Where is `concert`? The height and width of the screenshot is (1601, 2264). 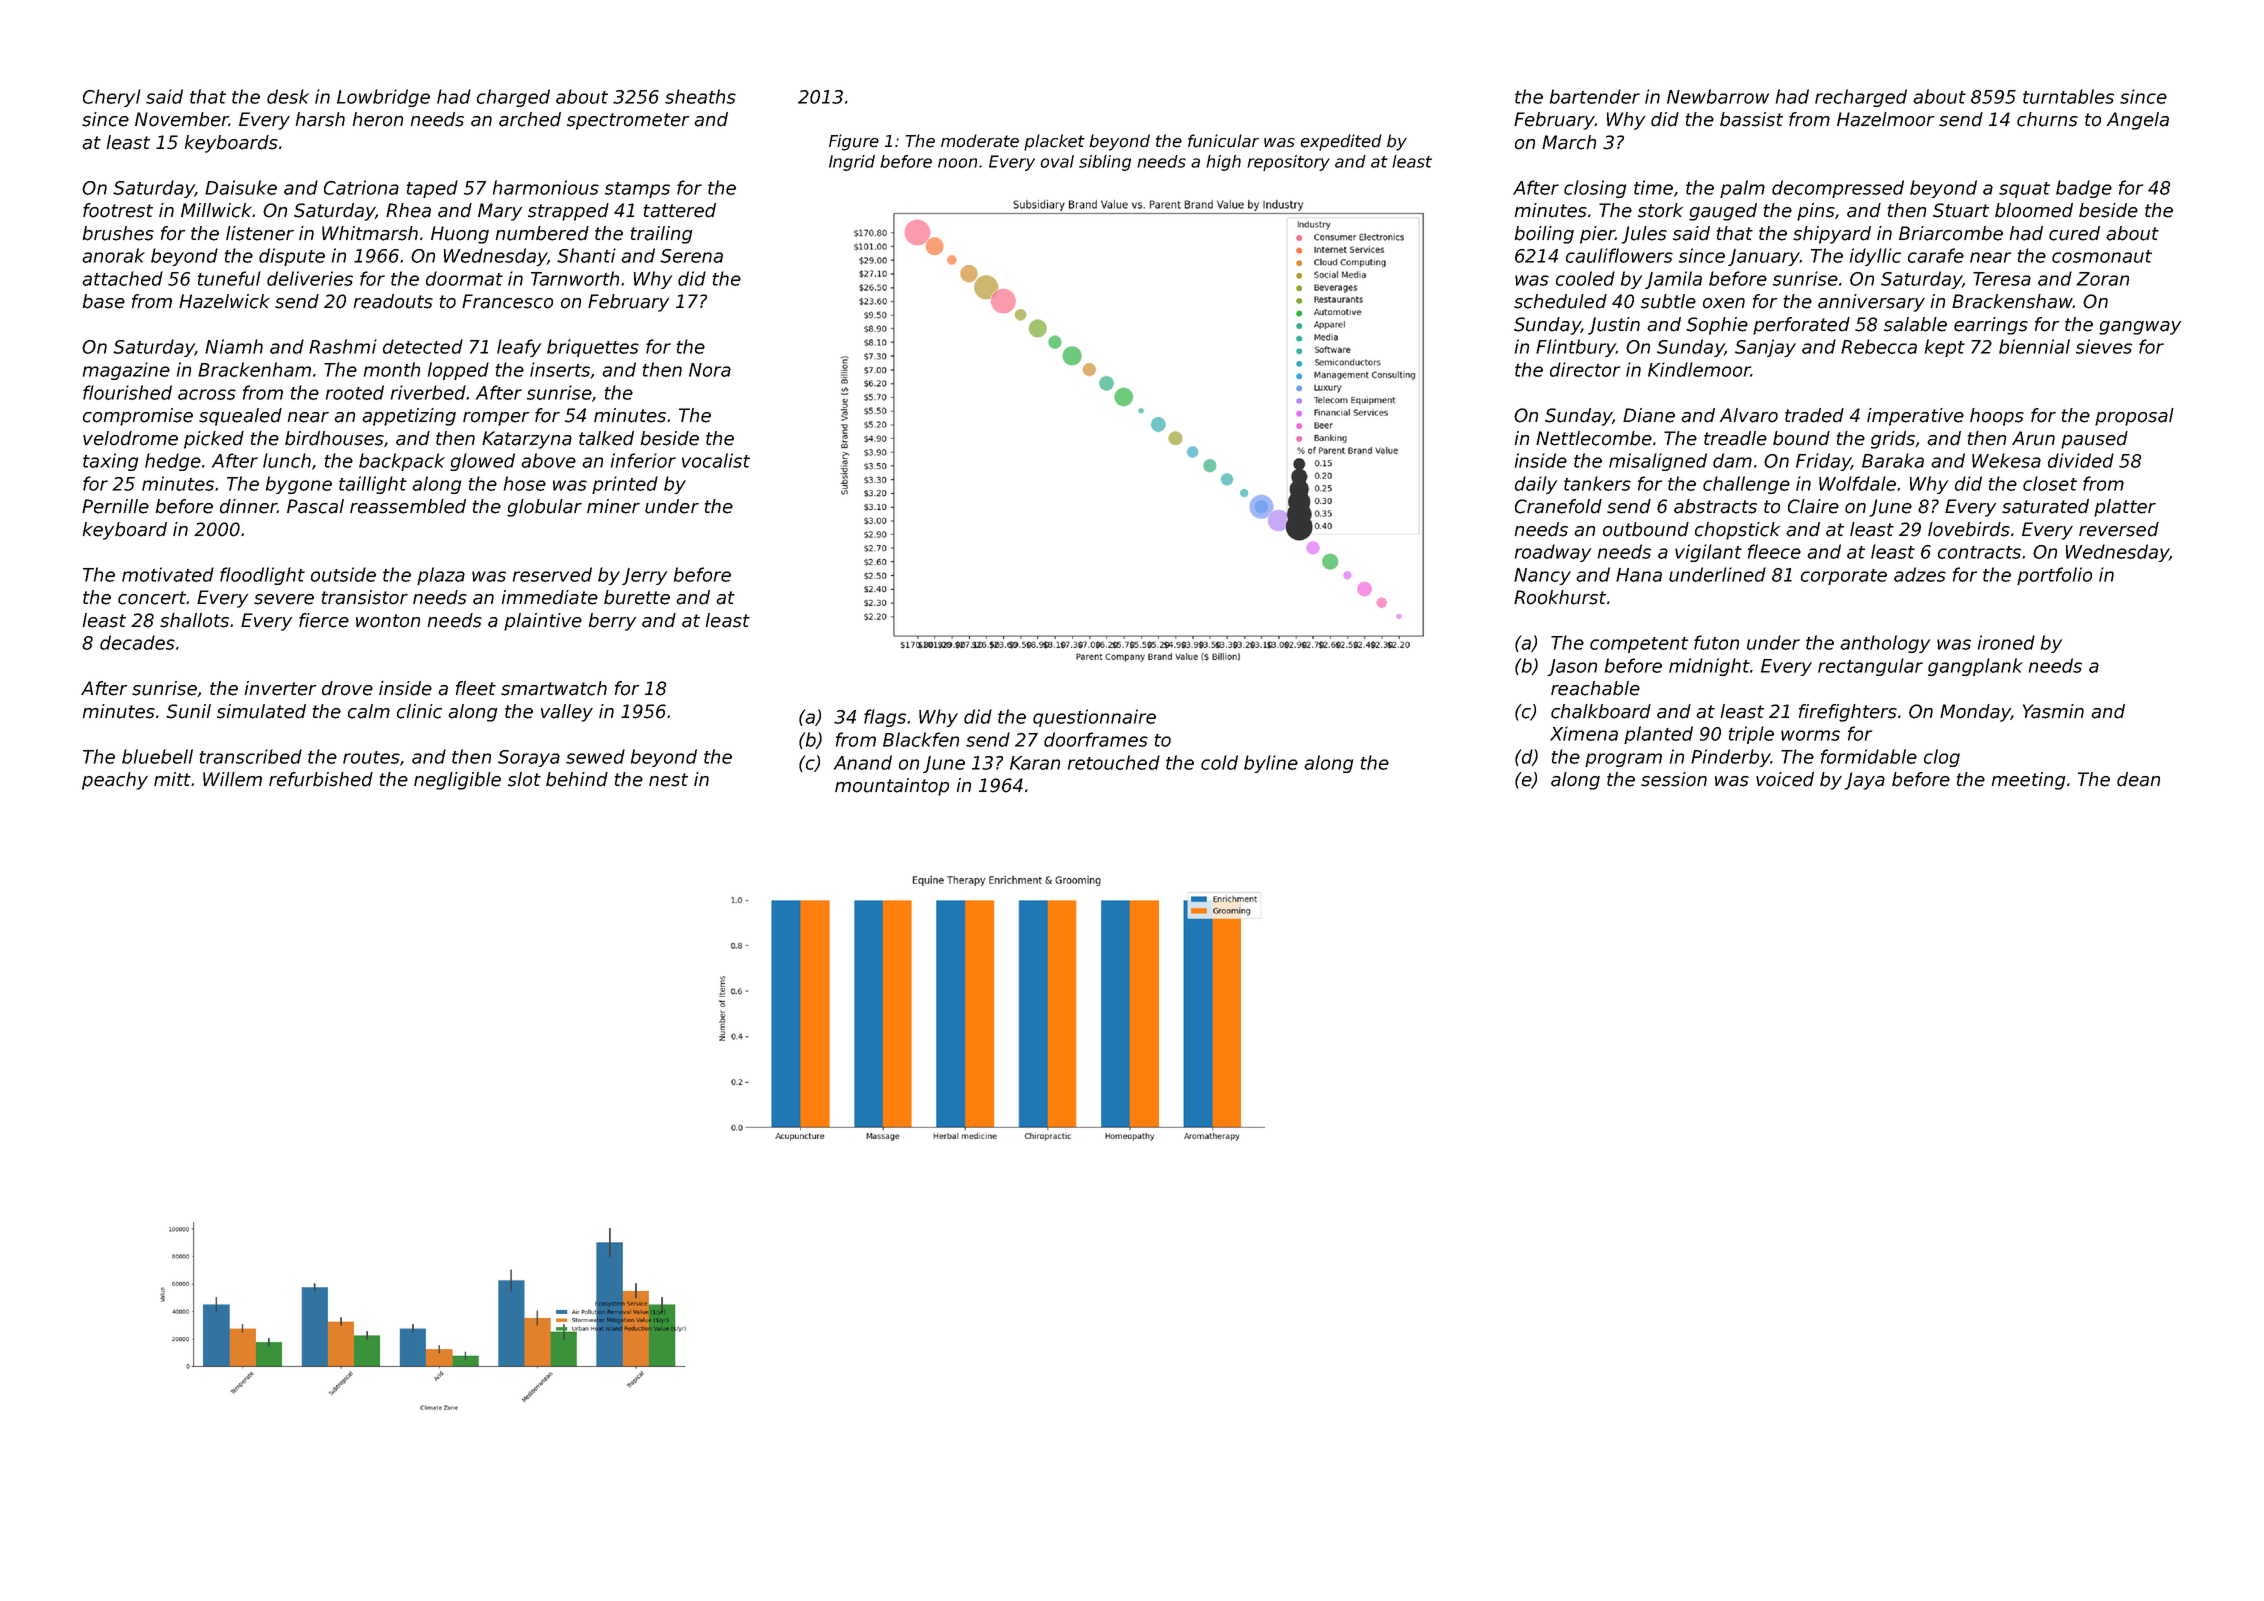
concert is located at coordinates (152, 598).
